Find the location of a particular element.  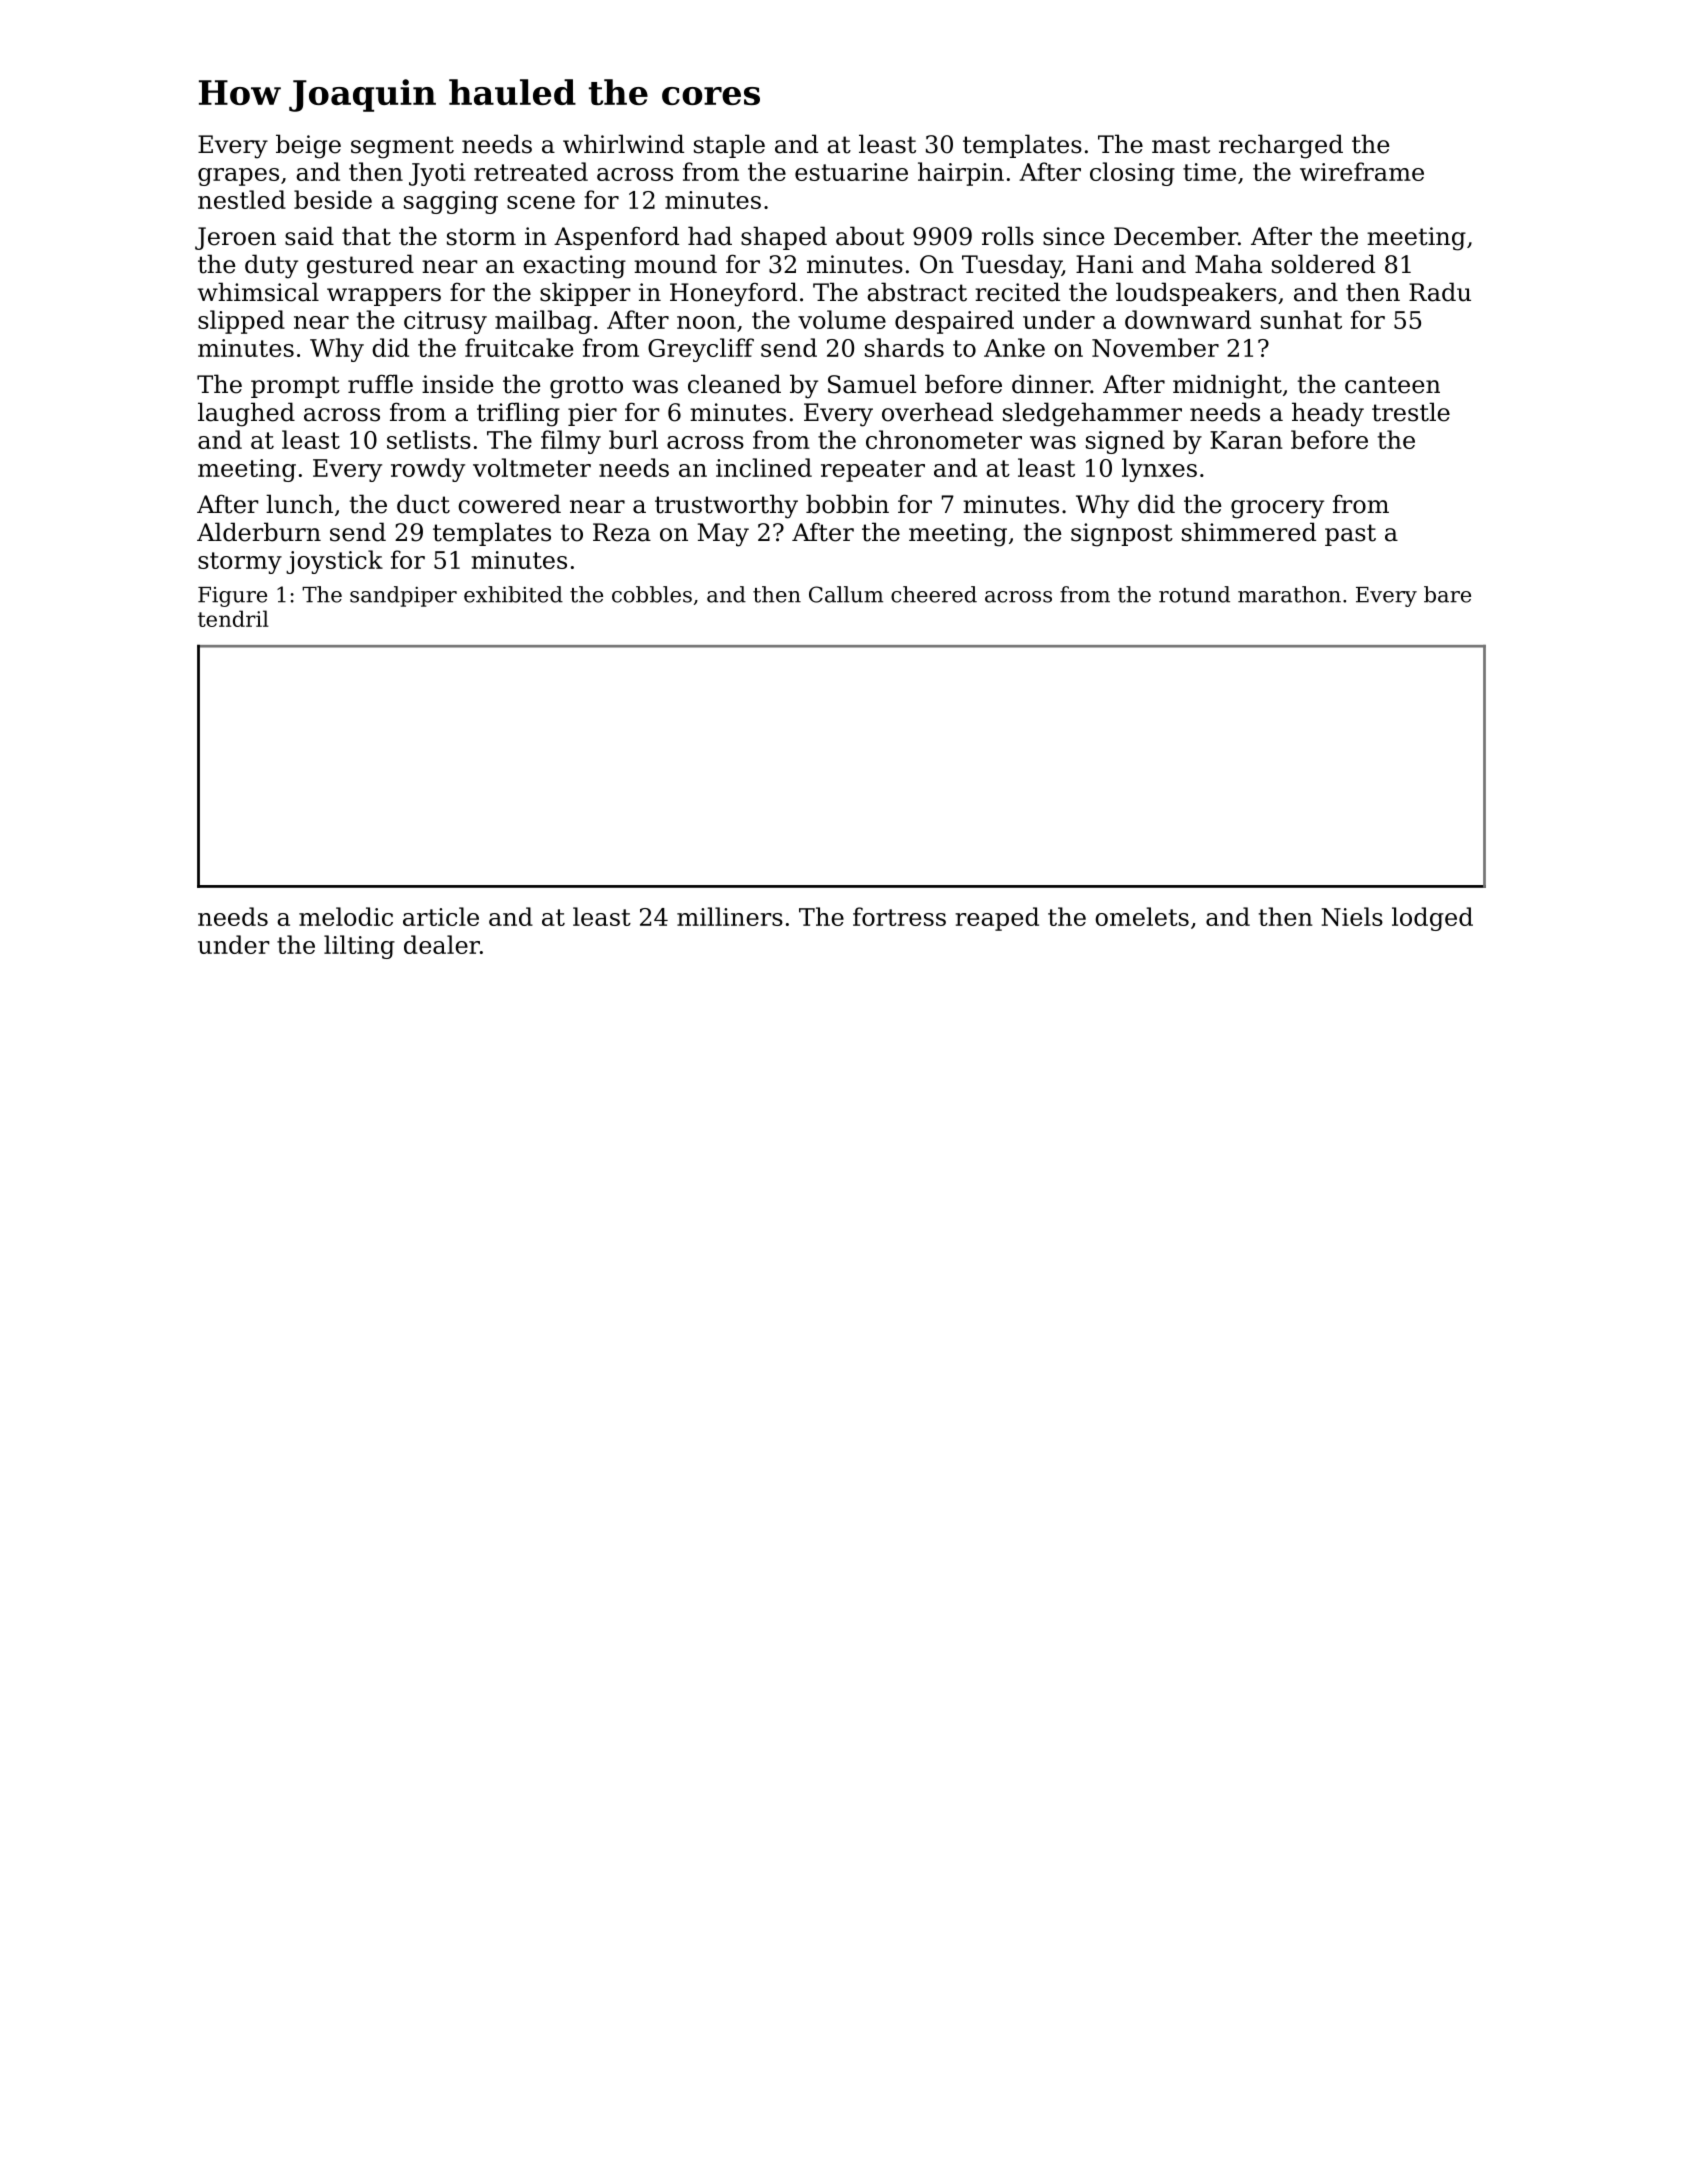

midnight is located at coordinates (1227, 386).
